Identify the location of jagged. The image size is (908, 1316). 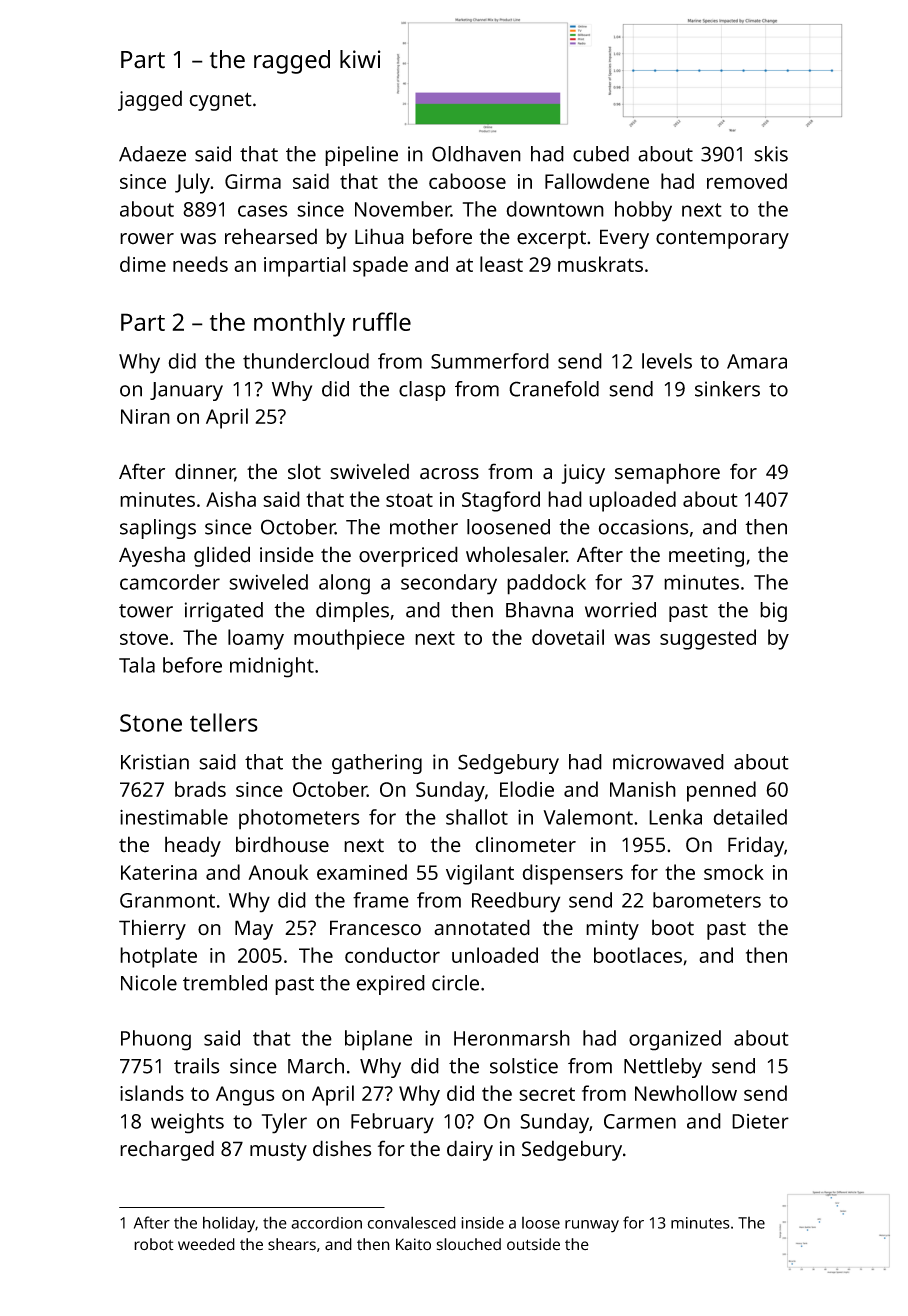
(150, 100).
